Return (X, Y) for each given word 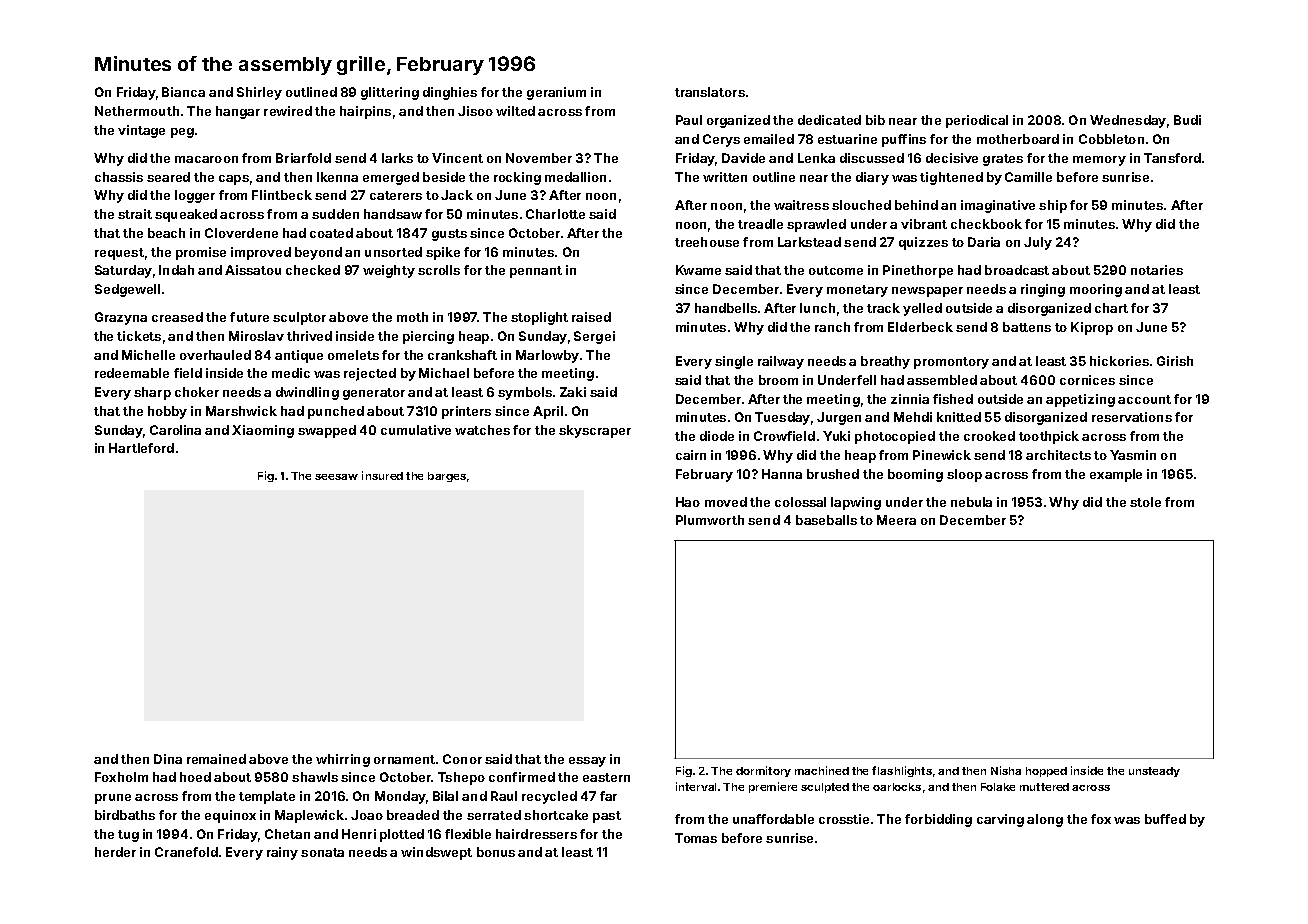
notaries (1157, 270)
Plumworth (710, 520)
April (548, 412)
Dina (168, 759)
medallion (575, 177)
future (249, 317)
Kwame (698, 270)
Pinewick (942, 455)
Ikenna (337, 177)
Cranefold (186, 852)
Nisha (1006, 770)
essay (587, 762)
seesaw (336, 477)
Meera (896, 520)
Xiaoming (263, 431)
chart (1111, 308)
